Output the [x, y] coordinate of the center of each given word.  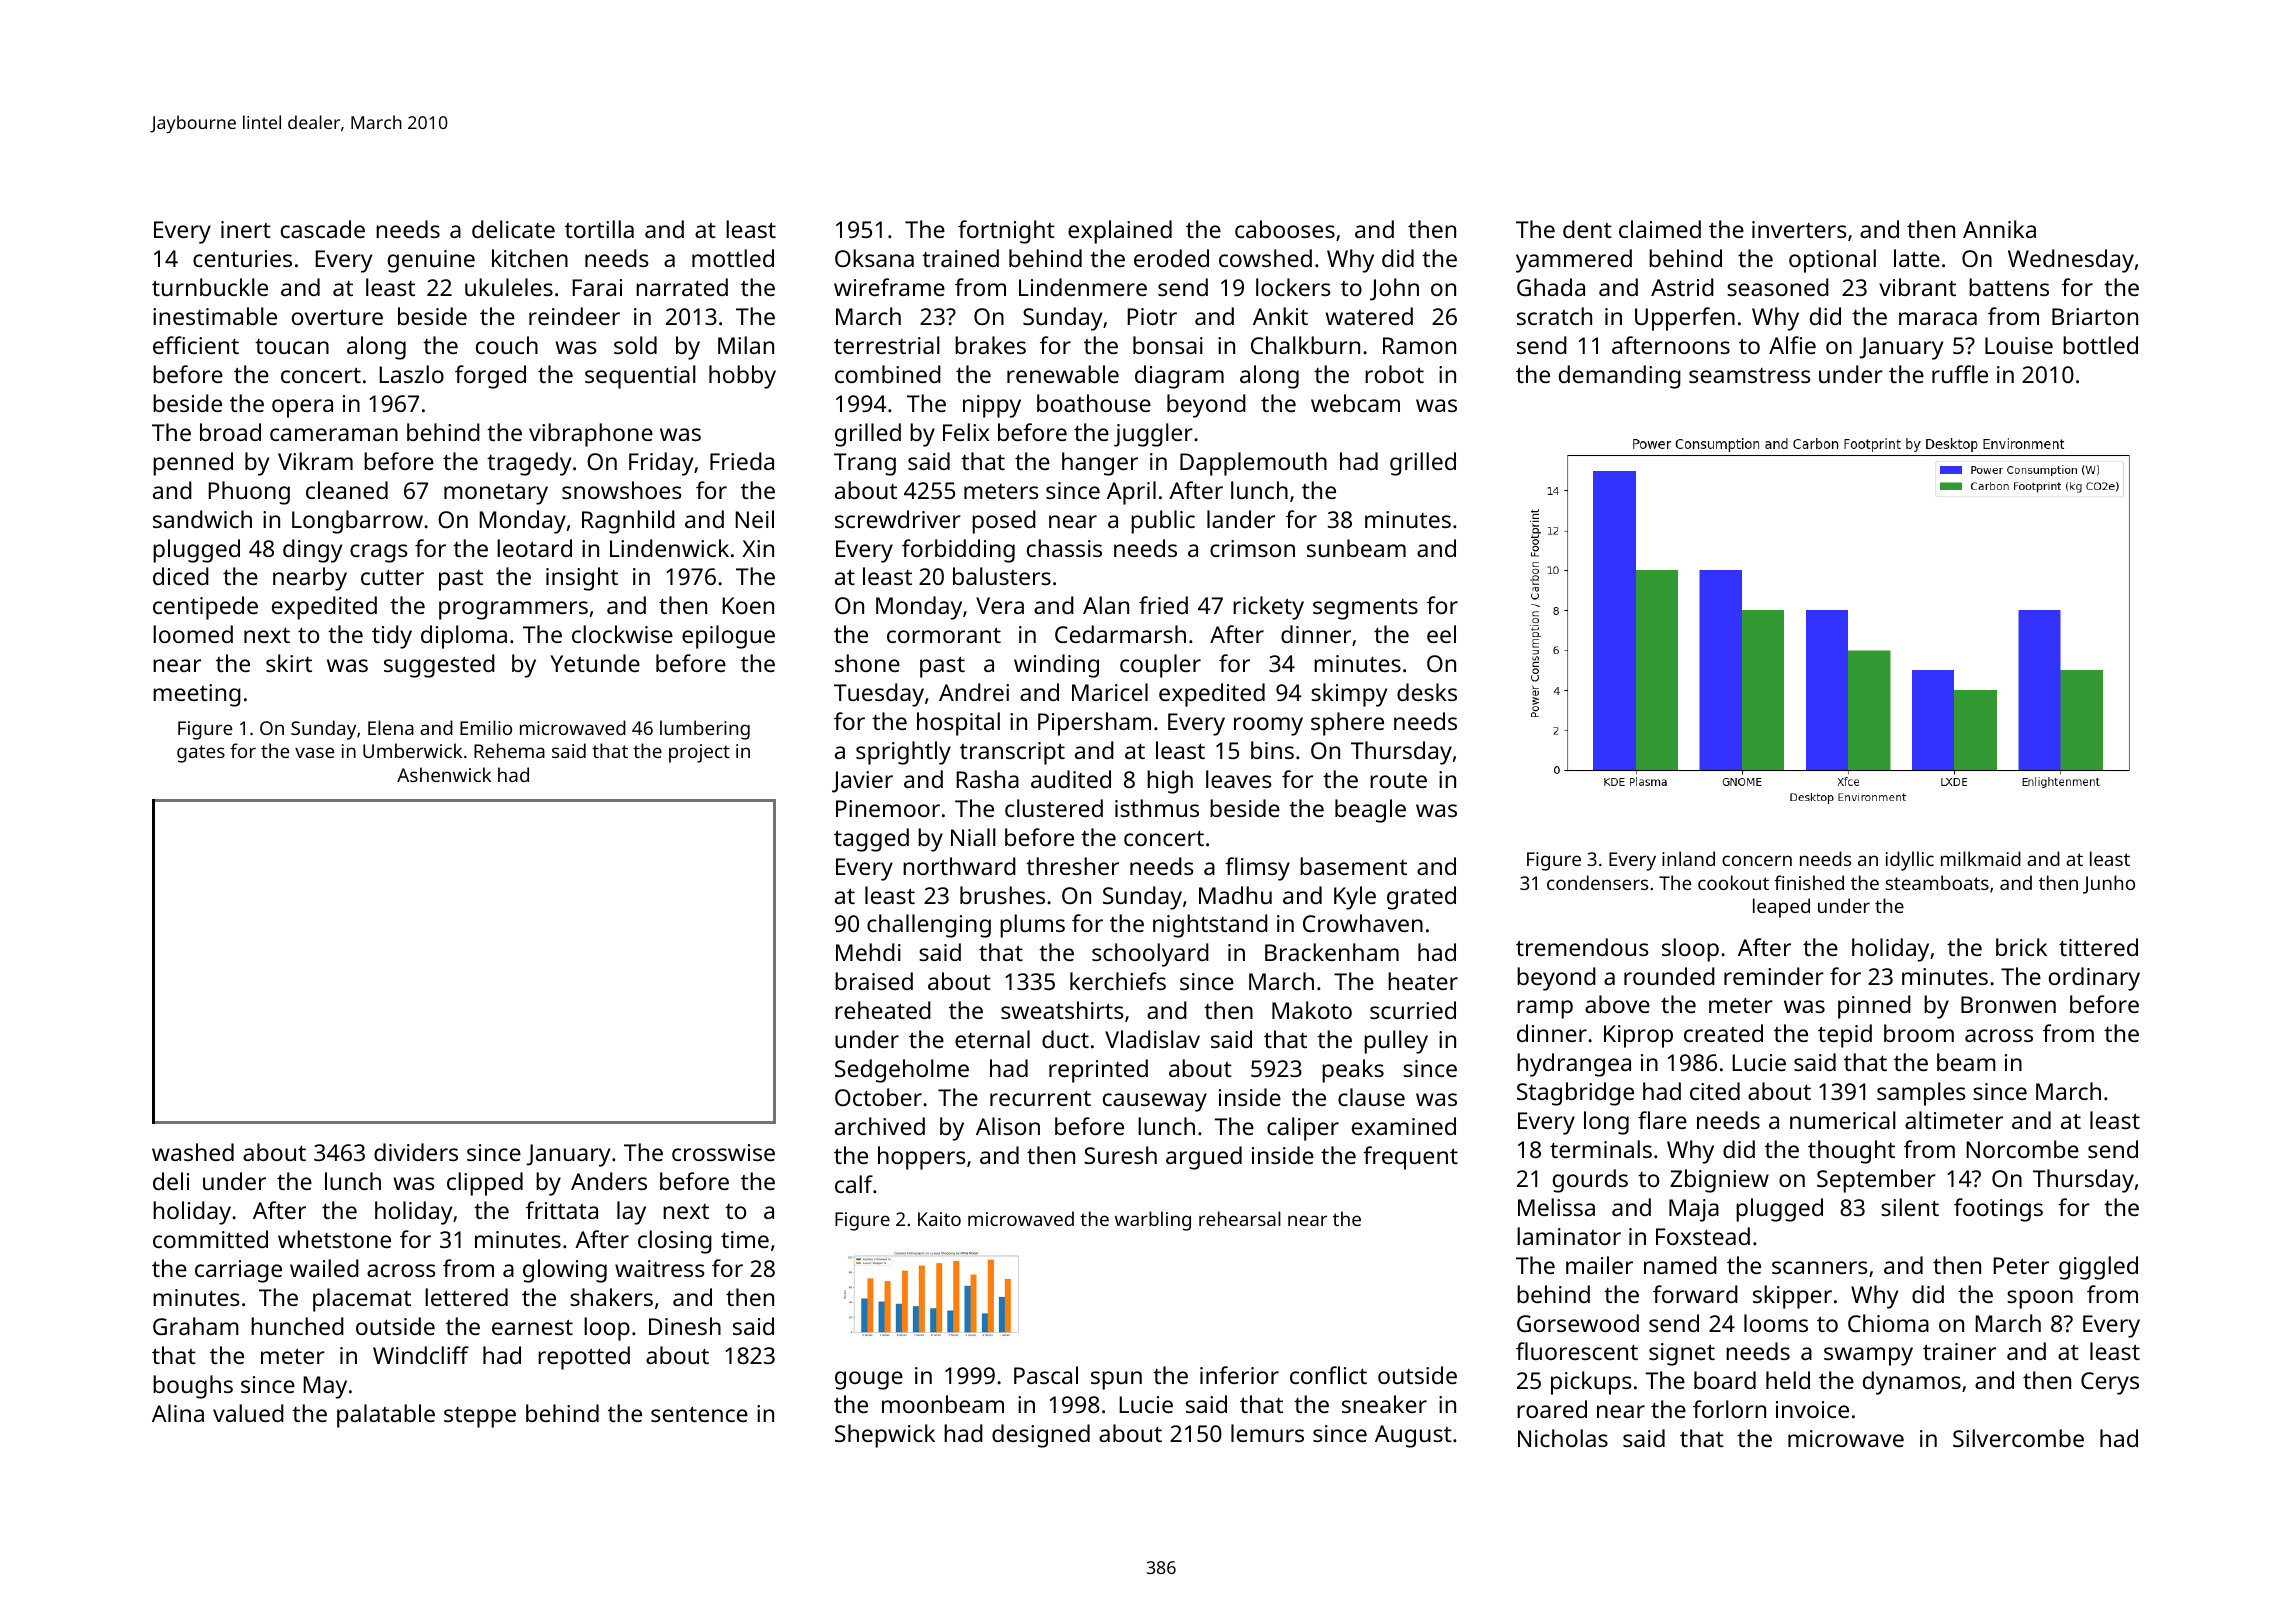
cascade [323, 229]
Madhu [1235, 895]
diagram [1179, 377]
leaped [1781, 908]
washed [193, 1152]
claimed [1660, 229]
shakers [611, 1297]
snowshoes [622, 490]
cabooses [1285, 229]
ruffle [1960, 374]
